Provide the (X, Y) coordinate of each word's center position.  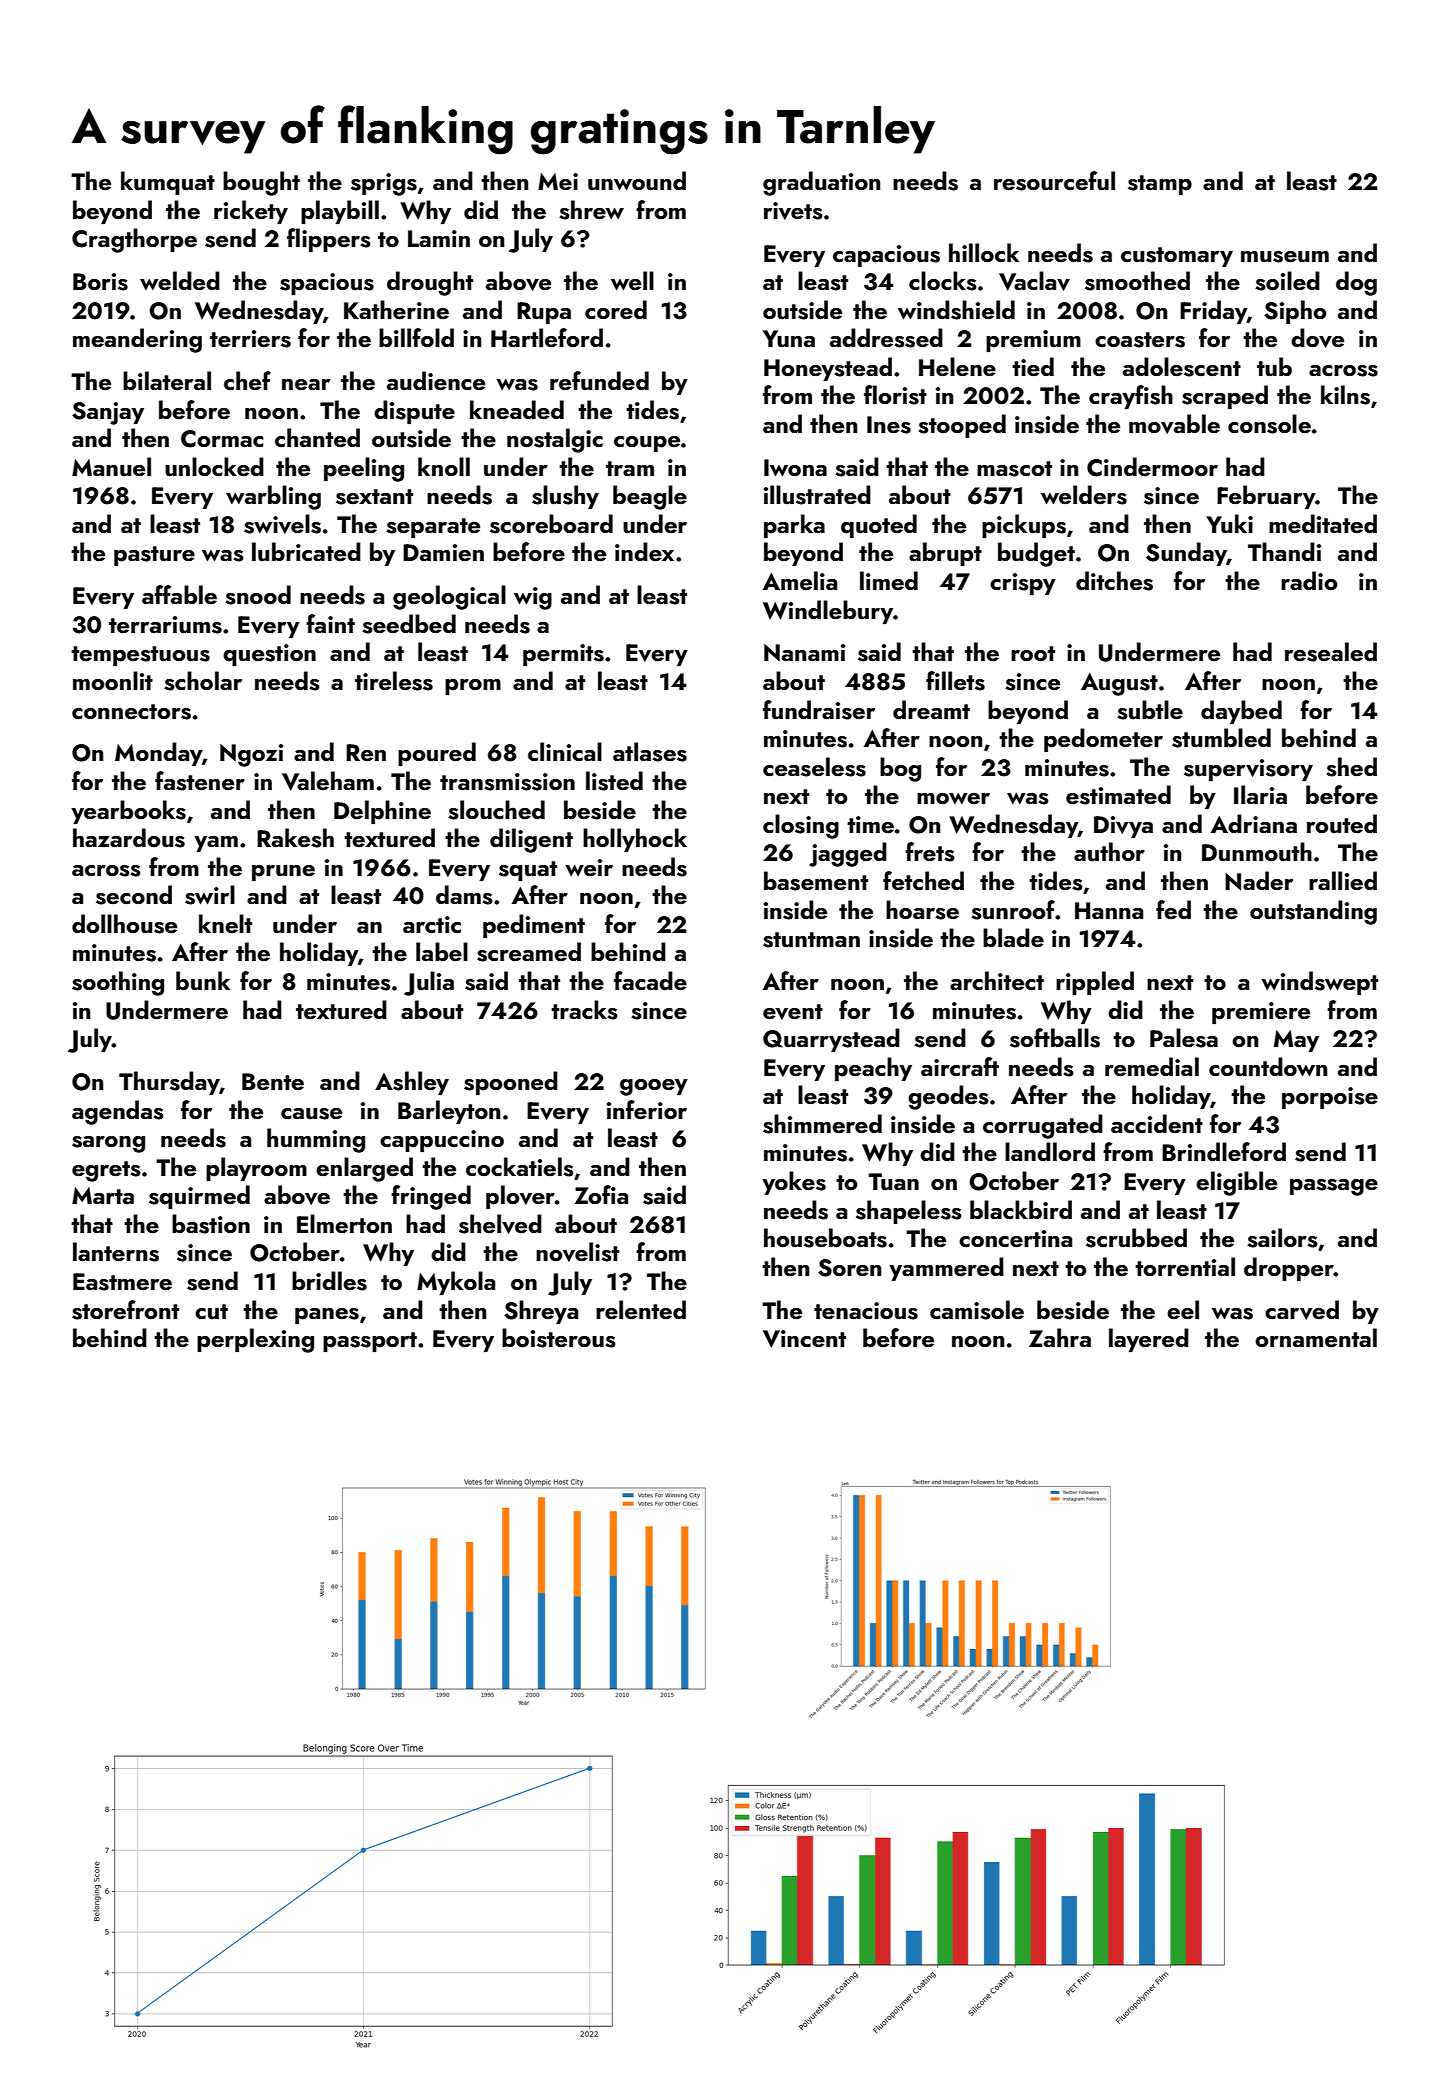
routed (1342, 824)
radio (1309, 580)
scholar (203, 681)
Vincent (804, 1339)
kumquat (168, 183)
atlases (650, 752)
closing (801, 826)
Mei (558, 181)
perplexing (255, 1340)
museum (1285, 257)
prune (283, 873)
